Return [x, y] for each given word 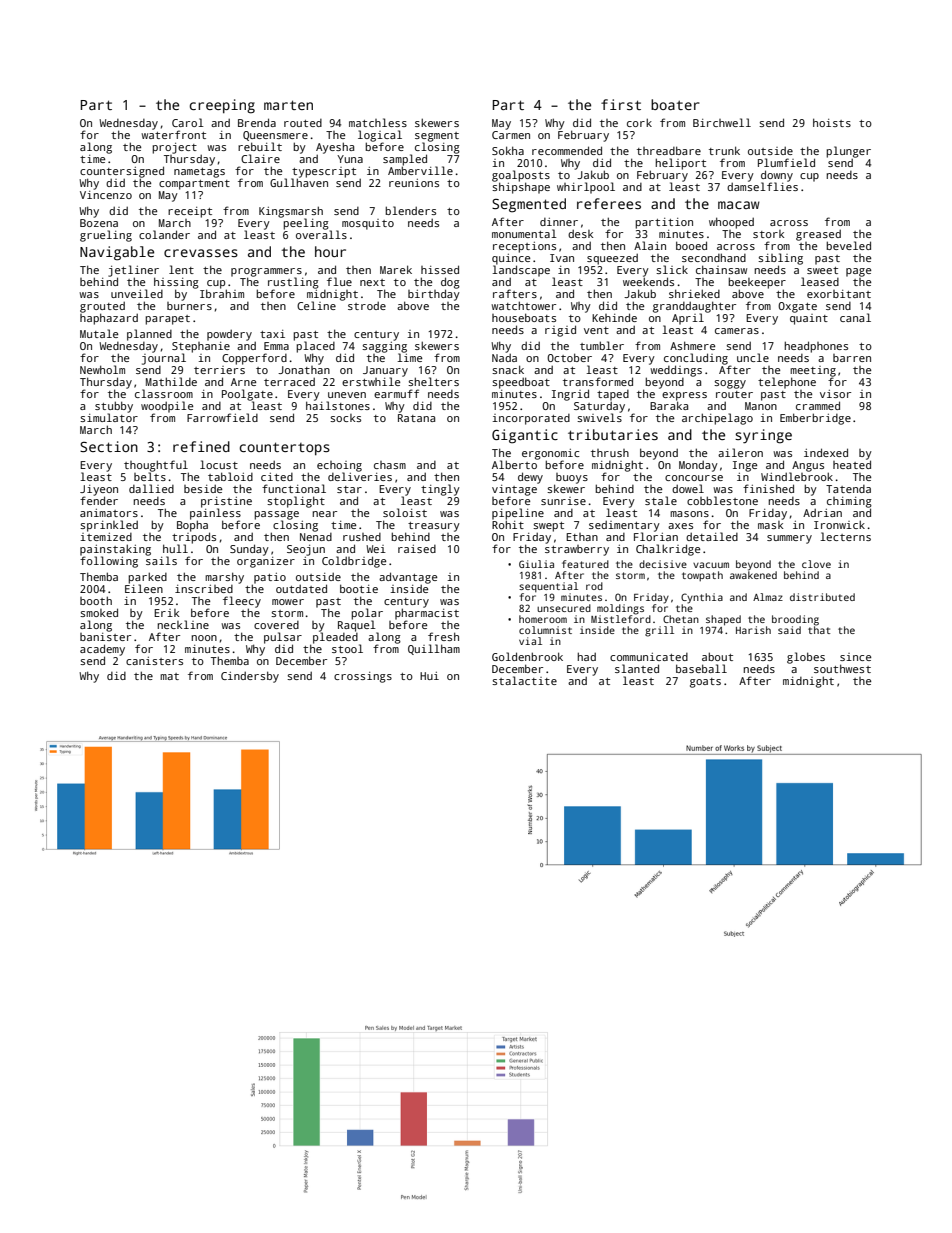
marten [288, 105]
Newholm [102, 369]
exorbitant [839, 294]
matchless [378, 122]
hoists [832, 122]
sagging [384, 347]
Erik [166, 613]
